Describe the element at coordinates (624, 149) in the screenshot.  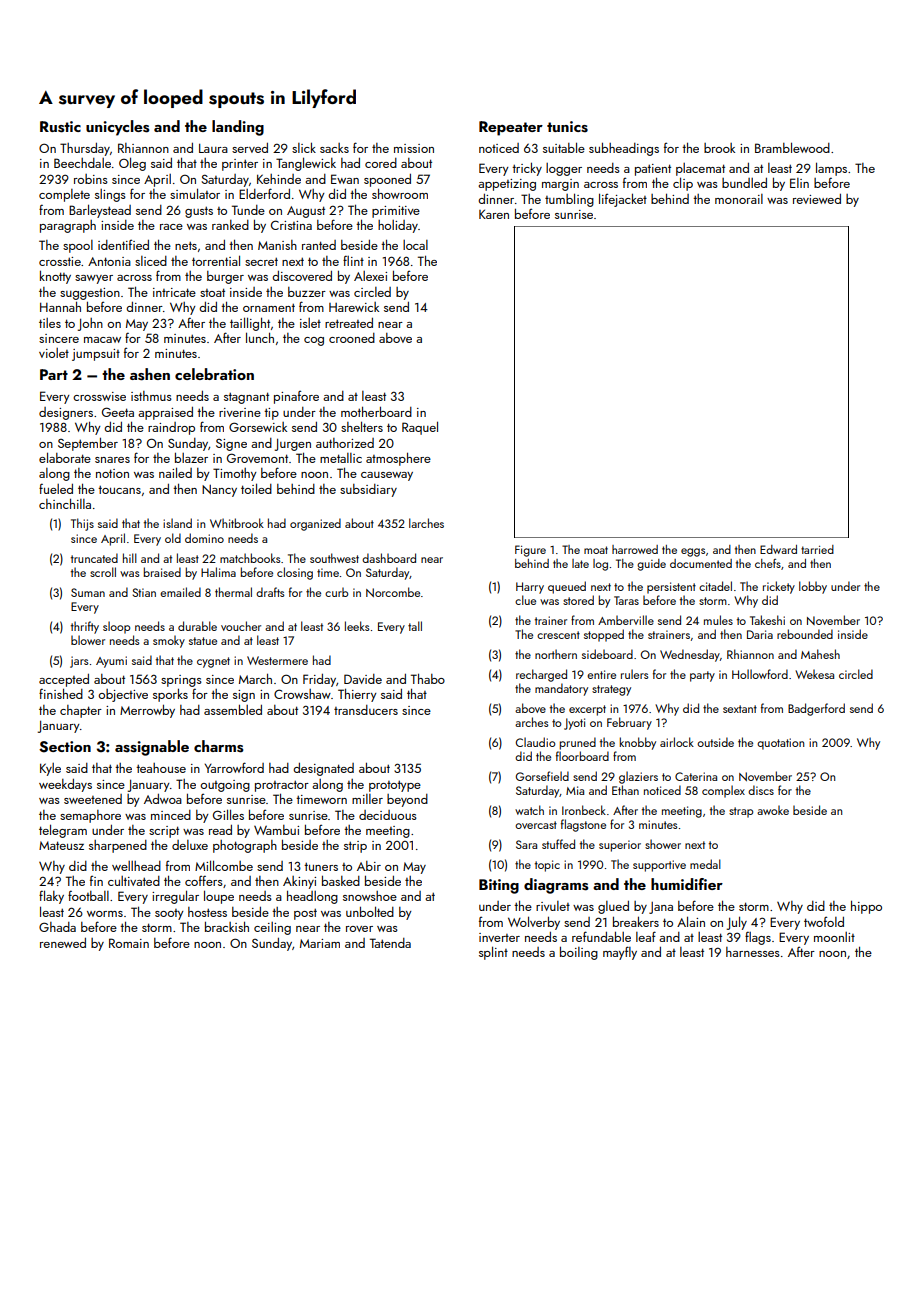
I see `subheadings` at that location.
